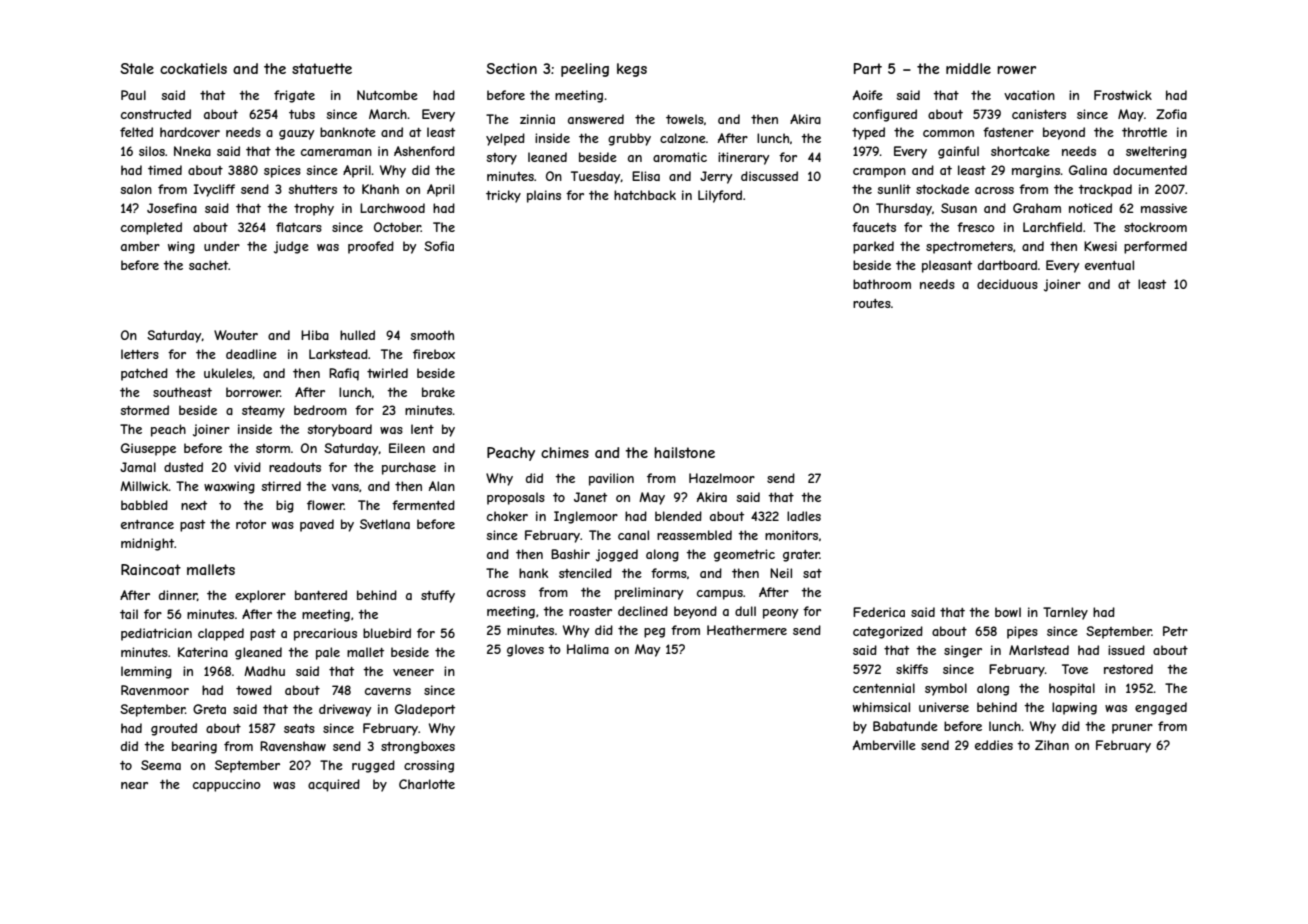 The height and width of the image is (924, 1308). What do you see at coordinates (1052, 745) in the image?
I see `Zihan` at bounding box center [1052, 745].
